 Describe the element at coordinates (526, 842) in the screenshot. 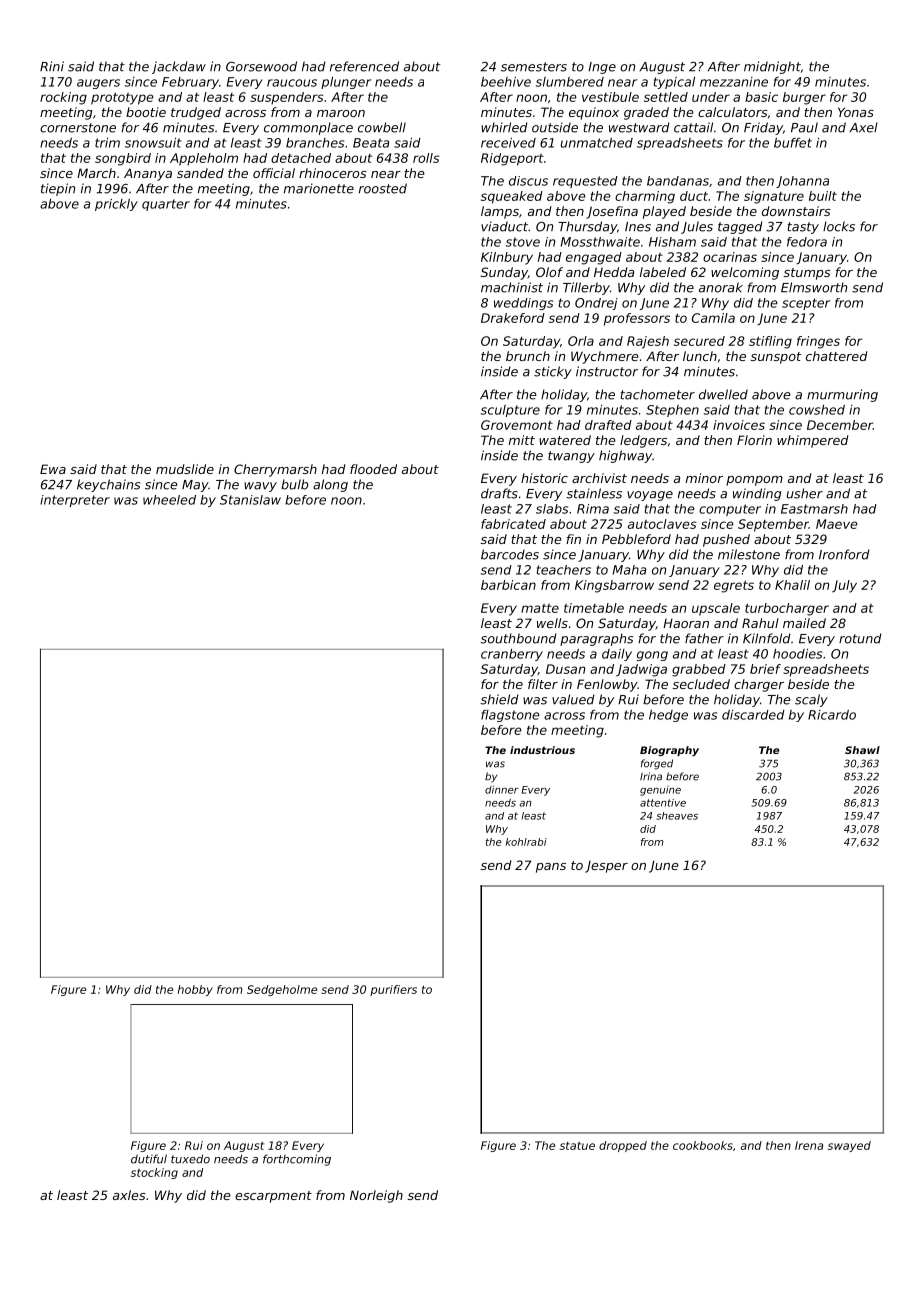

I see `kohlrabi` at that location.
